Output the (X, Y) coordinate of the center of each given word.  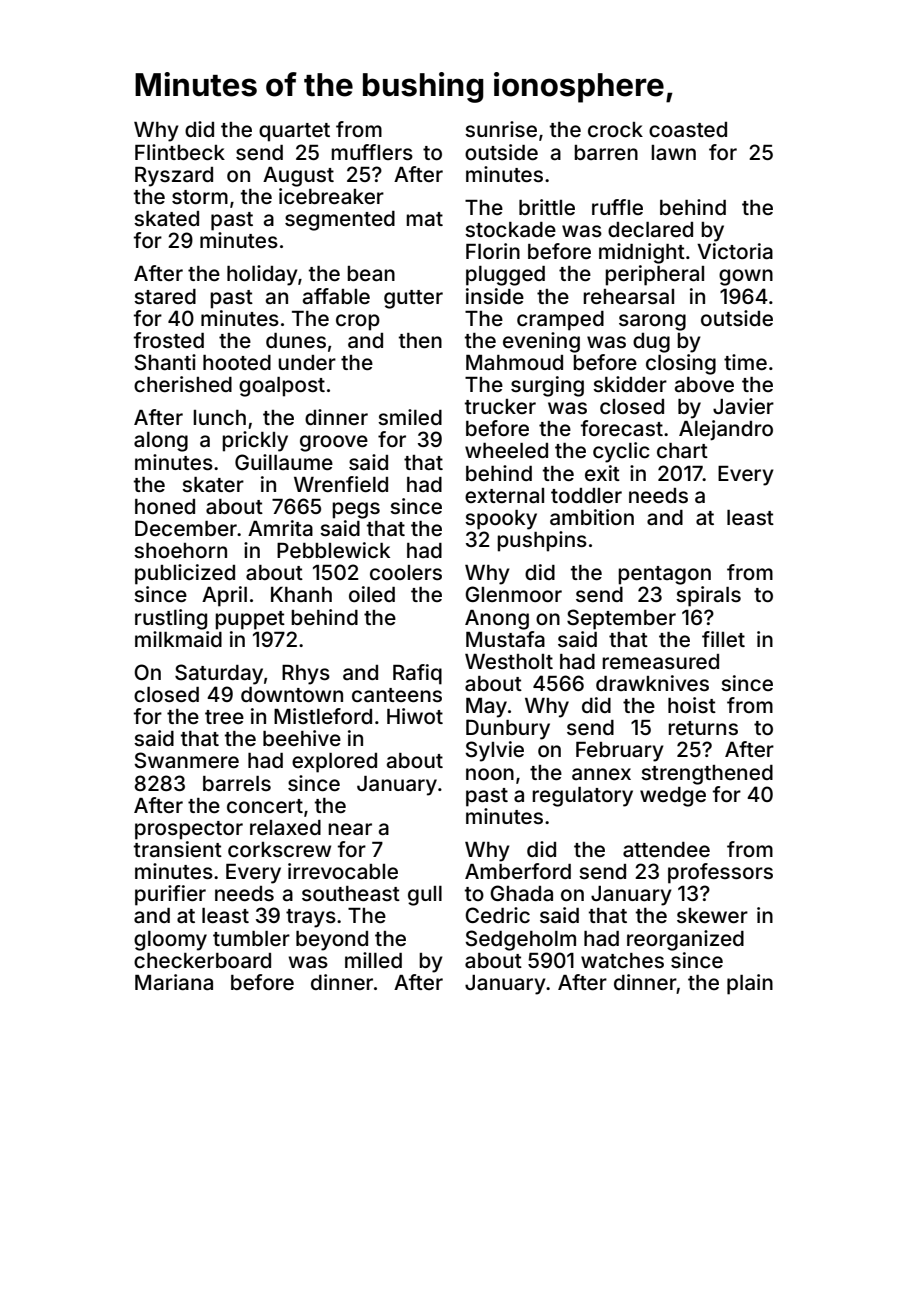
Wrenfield (341, 484)
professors (720, 873)
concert (265, 806)
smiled (410, 417)
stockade (510, 229)
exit (602, 473)
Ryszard (174, 177)
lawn (673, 152)
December (186, 528)
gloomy (170, 941)
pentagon (664, 575)
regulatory (582, 797)
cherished (183, 384)
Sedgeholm (520, 940)
